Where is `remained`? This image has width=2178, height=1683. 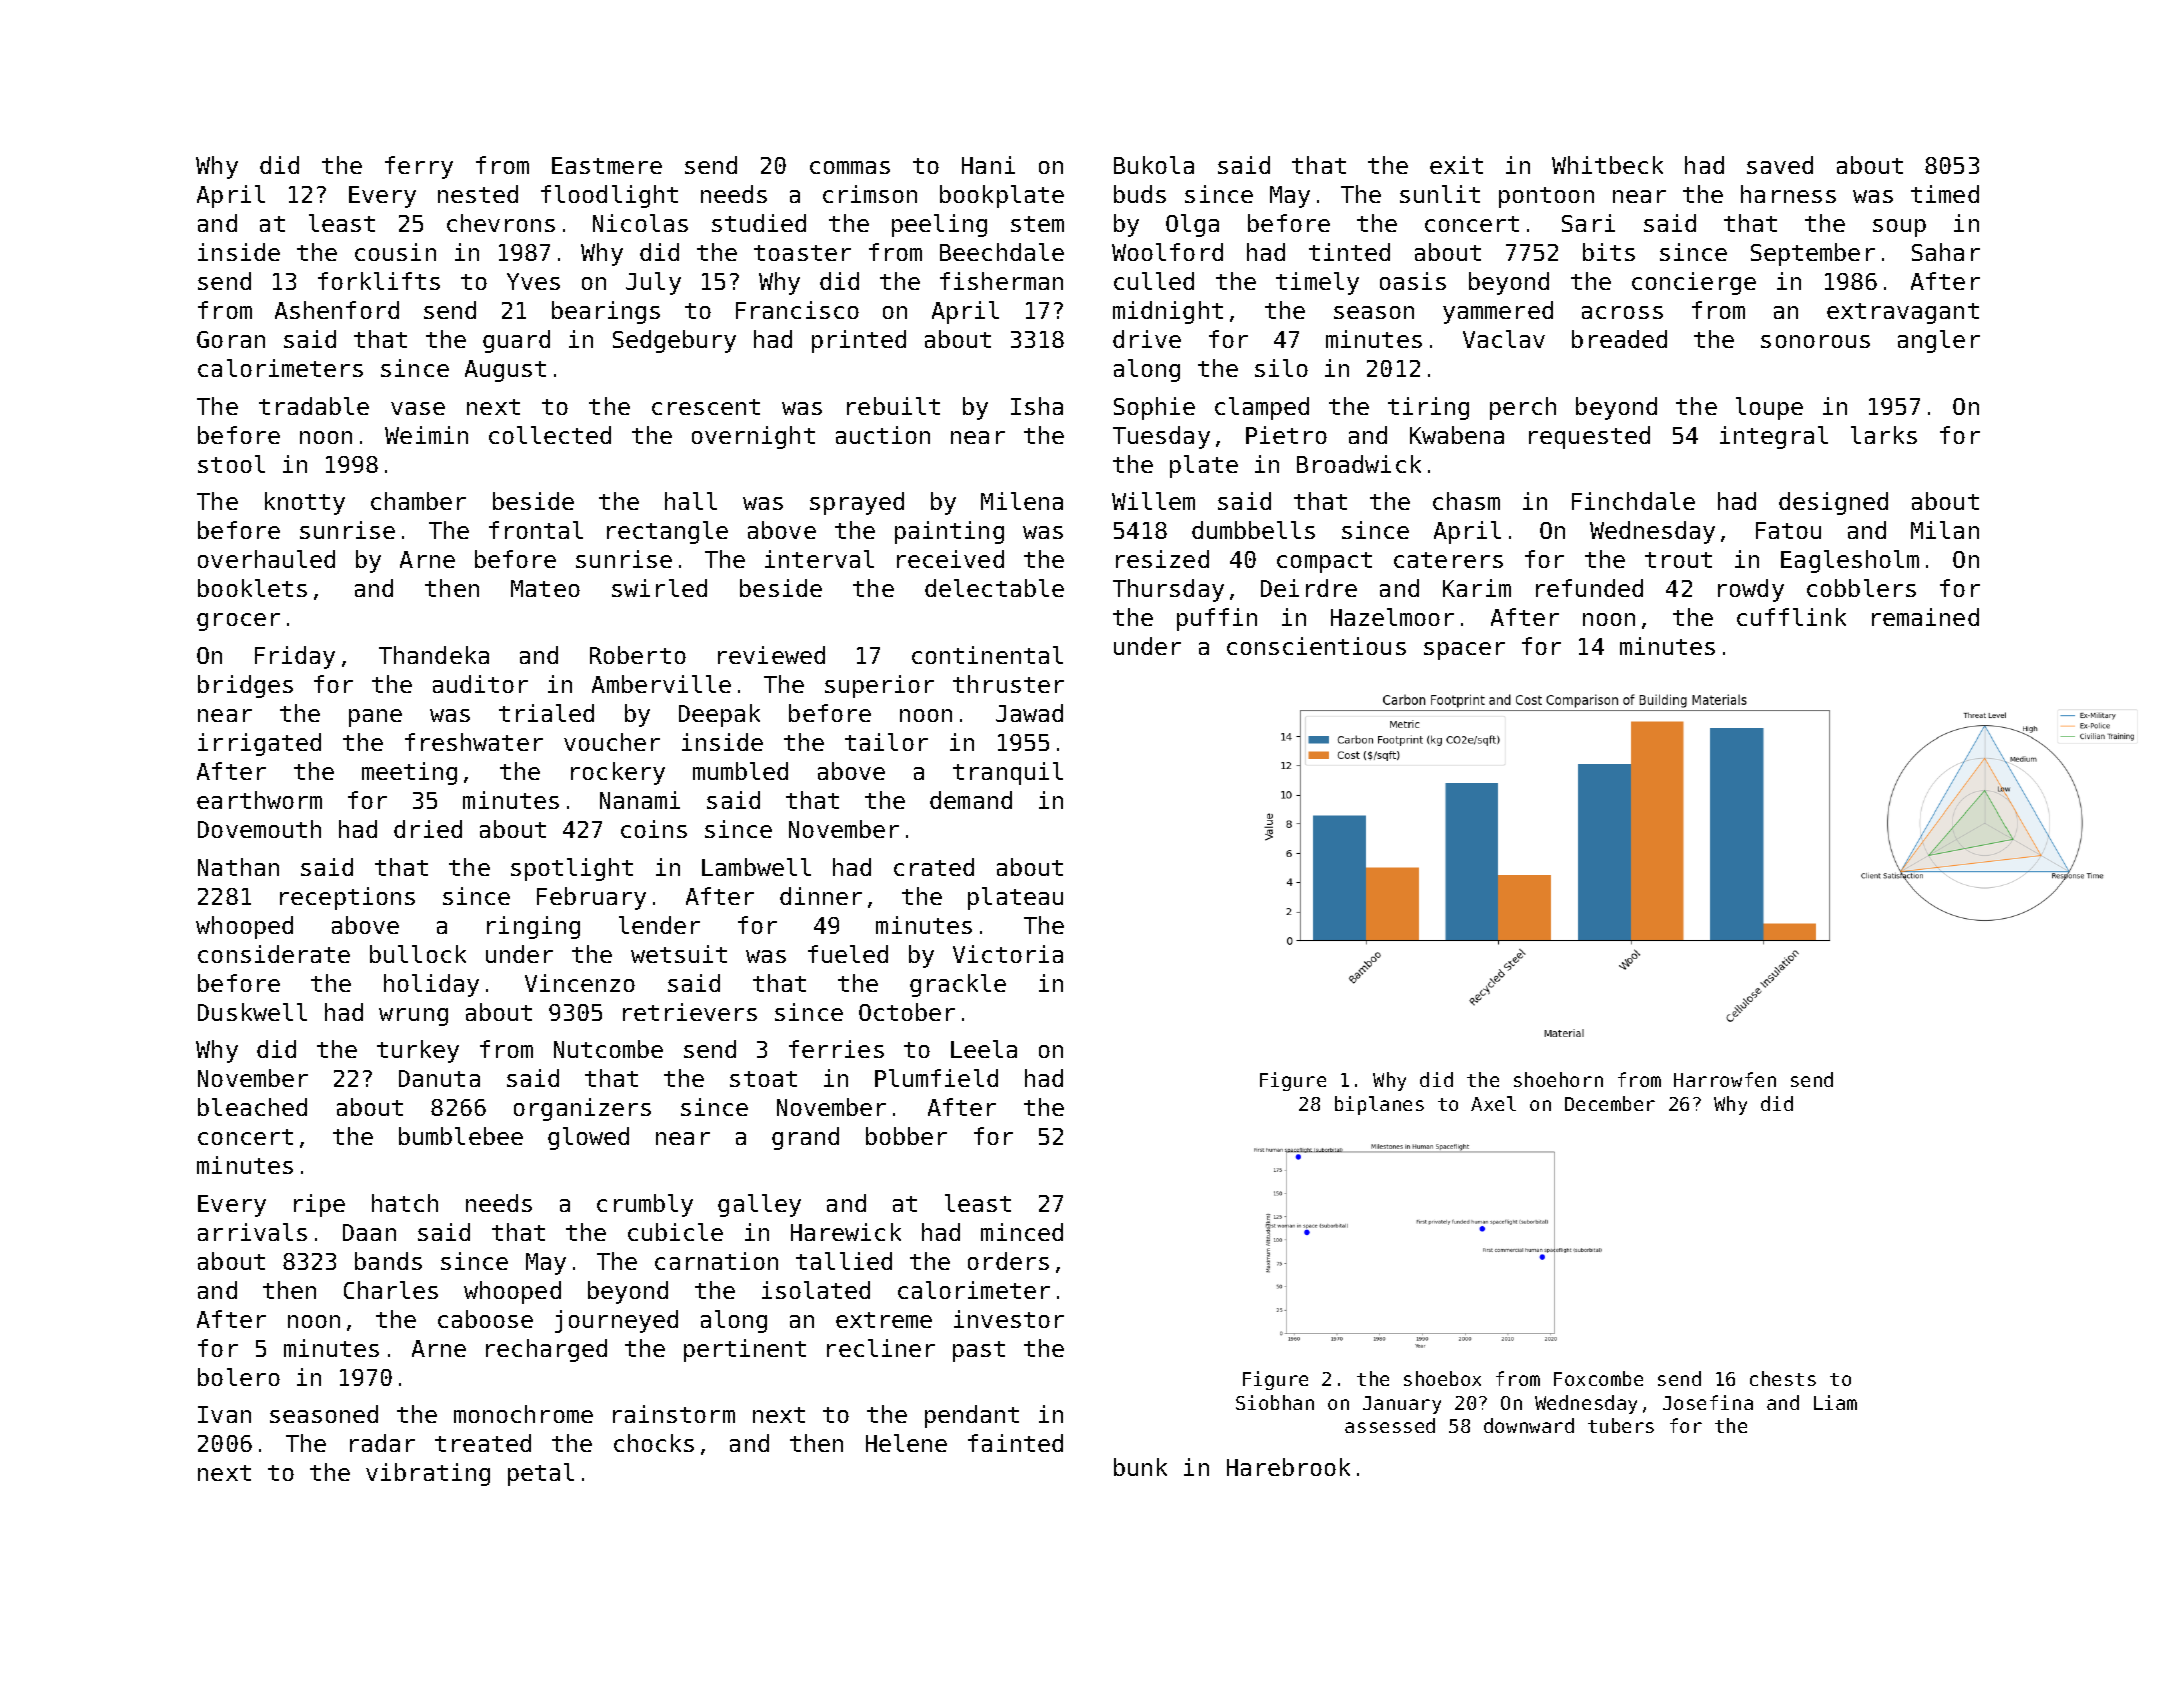 remained is located at coordinates (1925, 617).
